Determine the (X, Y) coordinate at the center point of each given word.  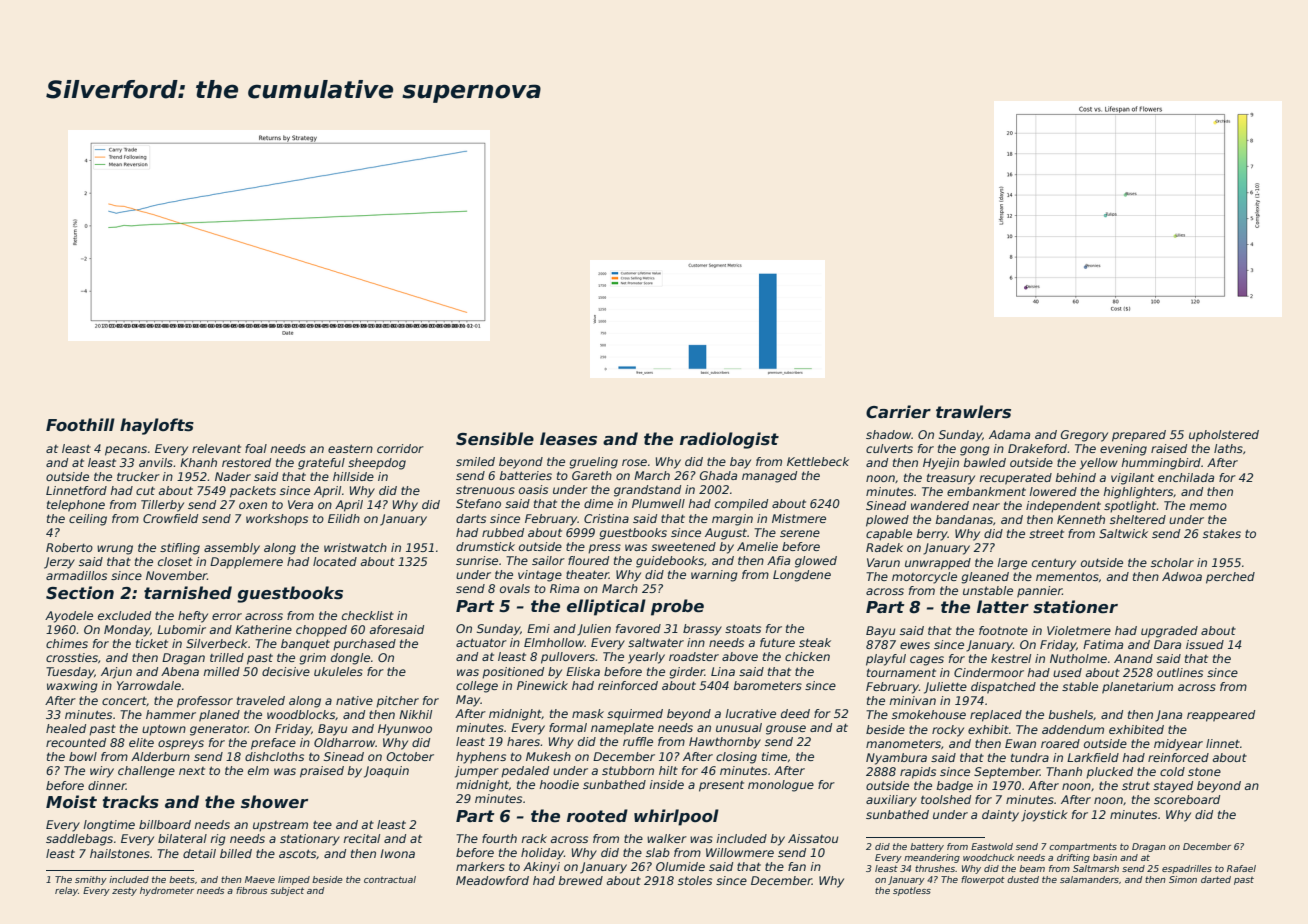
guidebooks (670, 562)
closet (175, 561)
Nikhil (415, 714)
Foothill (80, 424)
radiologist (729, 440)
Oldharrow (344, 742)
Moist (71, 801)
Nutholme (1078, 658)
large (1012, 564)
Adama (1009, 434)
